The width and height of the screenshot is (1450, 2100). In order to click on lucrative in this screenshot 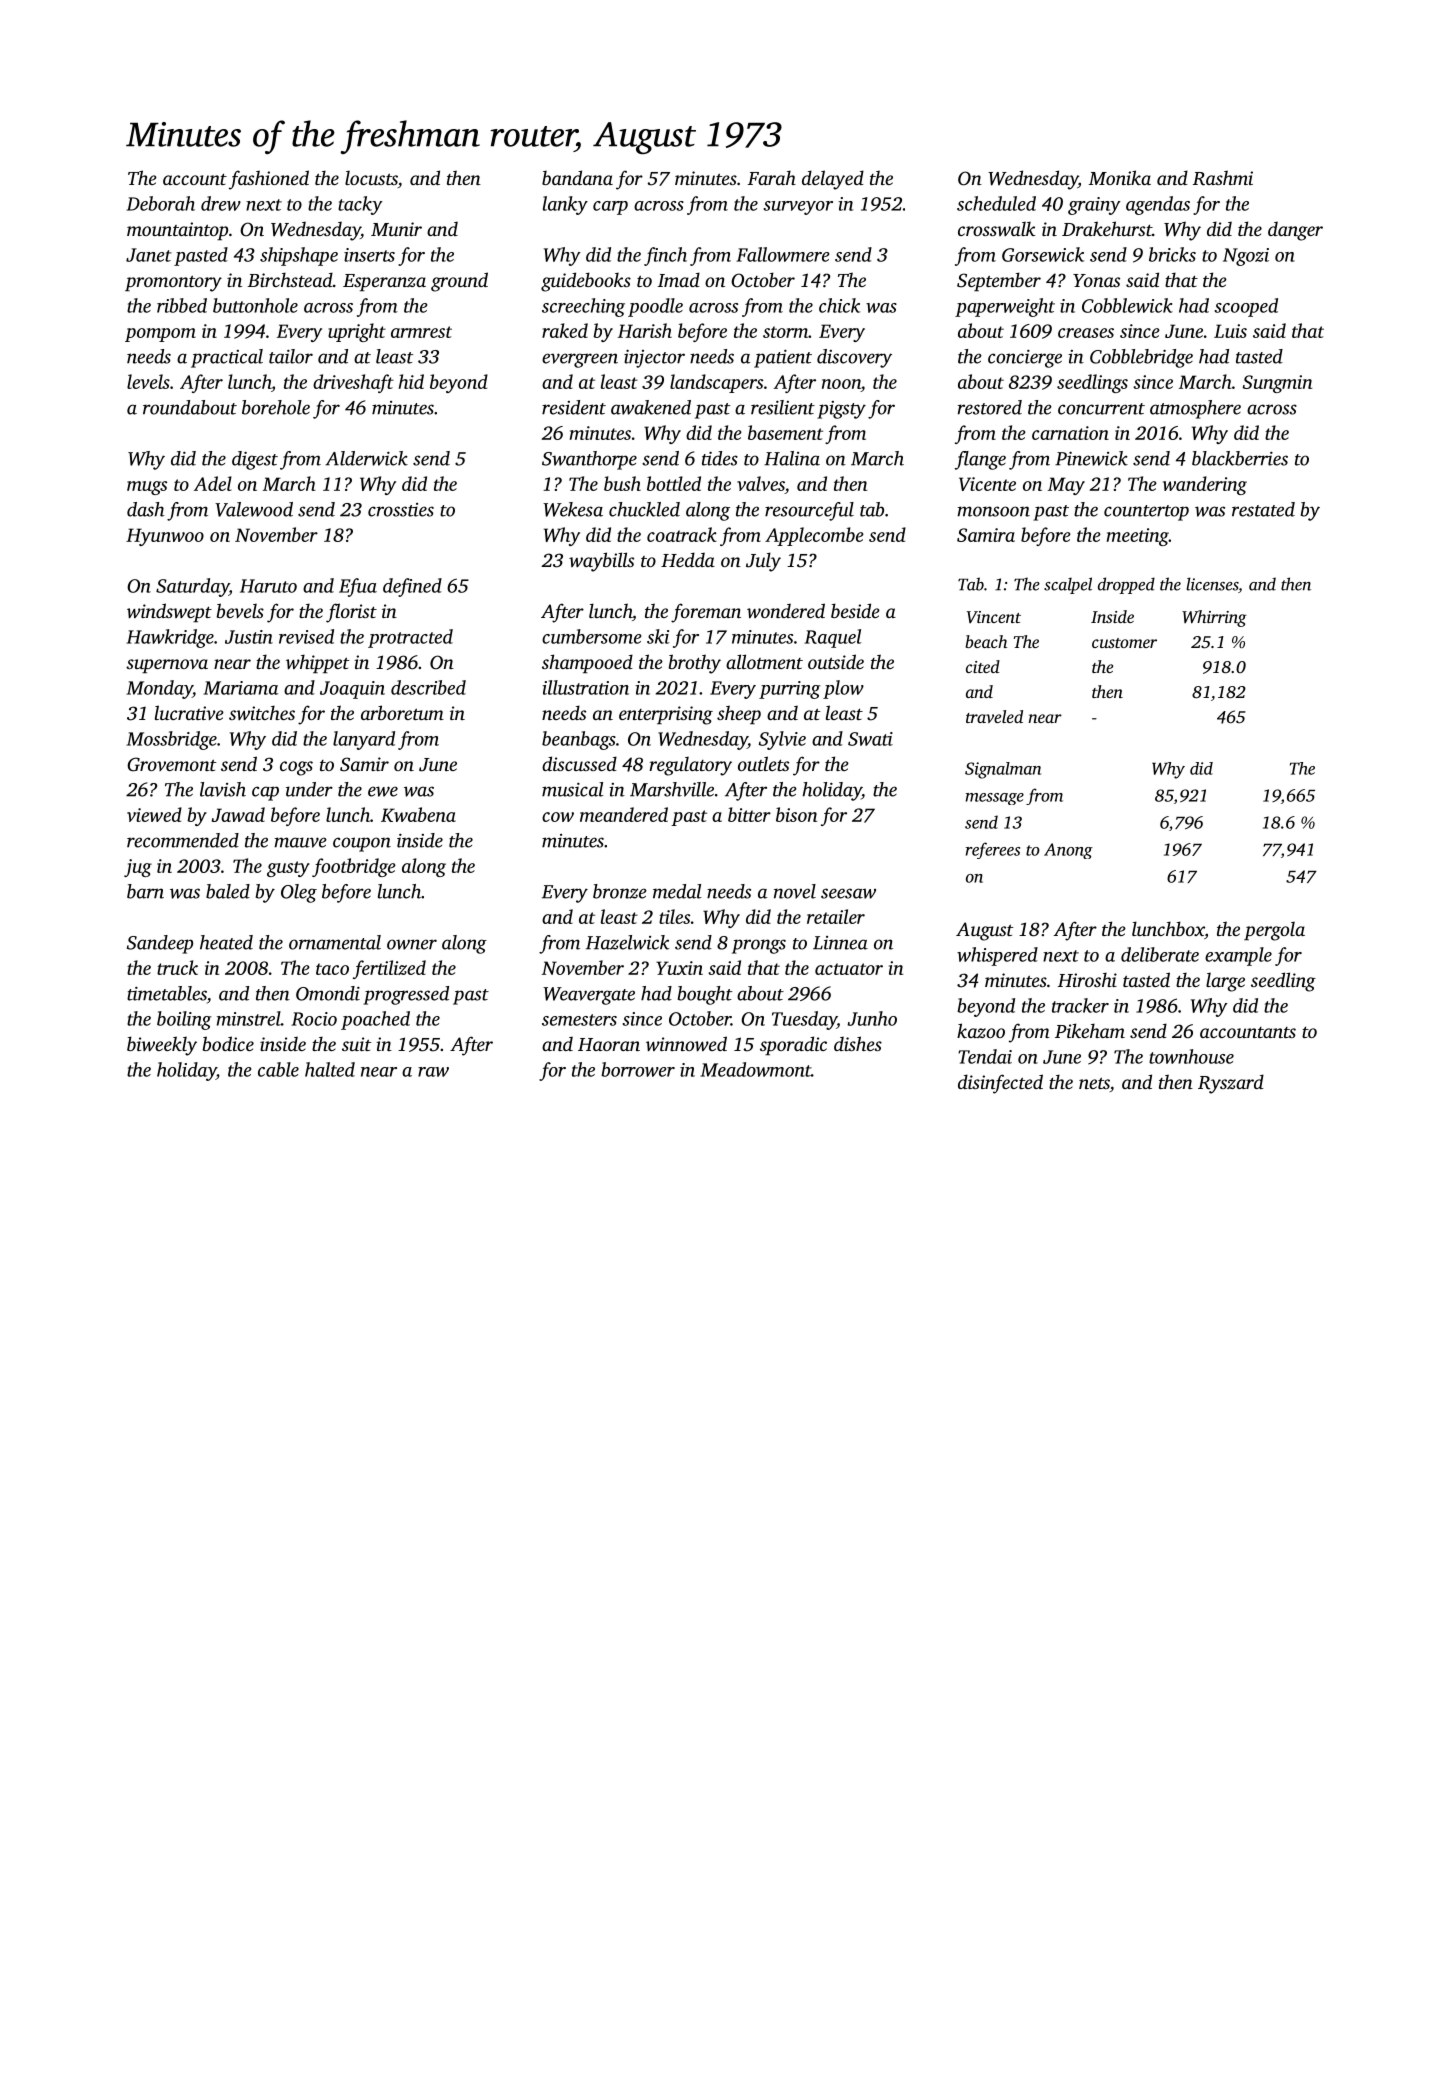, I will do `click(189, 712)`.
